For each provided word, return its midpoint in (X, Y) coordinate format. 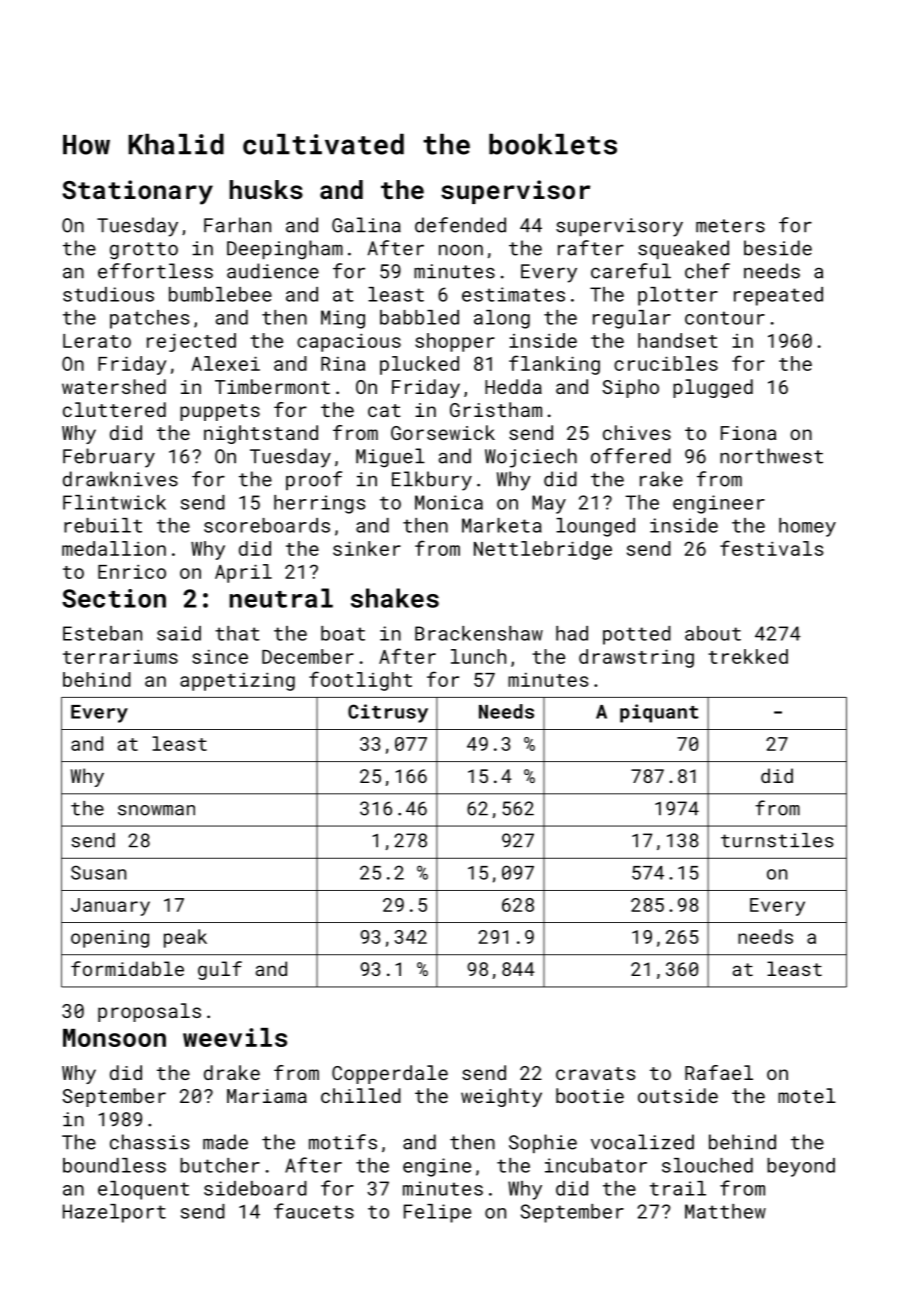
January (110, 907)
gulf (220, 970)
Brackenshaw (479, 633)
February (109, 458)
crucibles (666, 363)
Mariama (267, 1096)
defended (460, 225)
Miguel (390, 458)
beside (778, 248)
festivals (771, 548)
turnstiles (777, 840)
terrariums (120, 656)
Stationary (137, 192)
